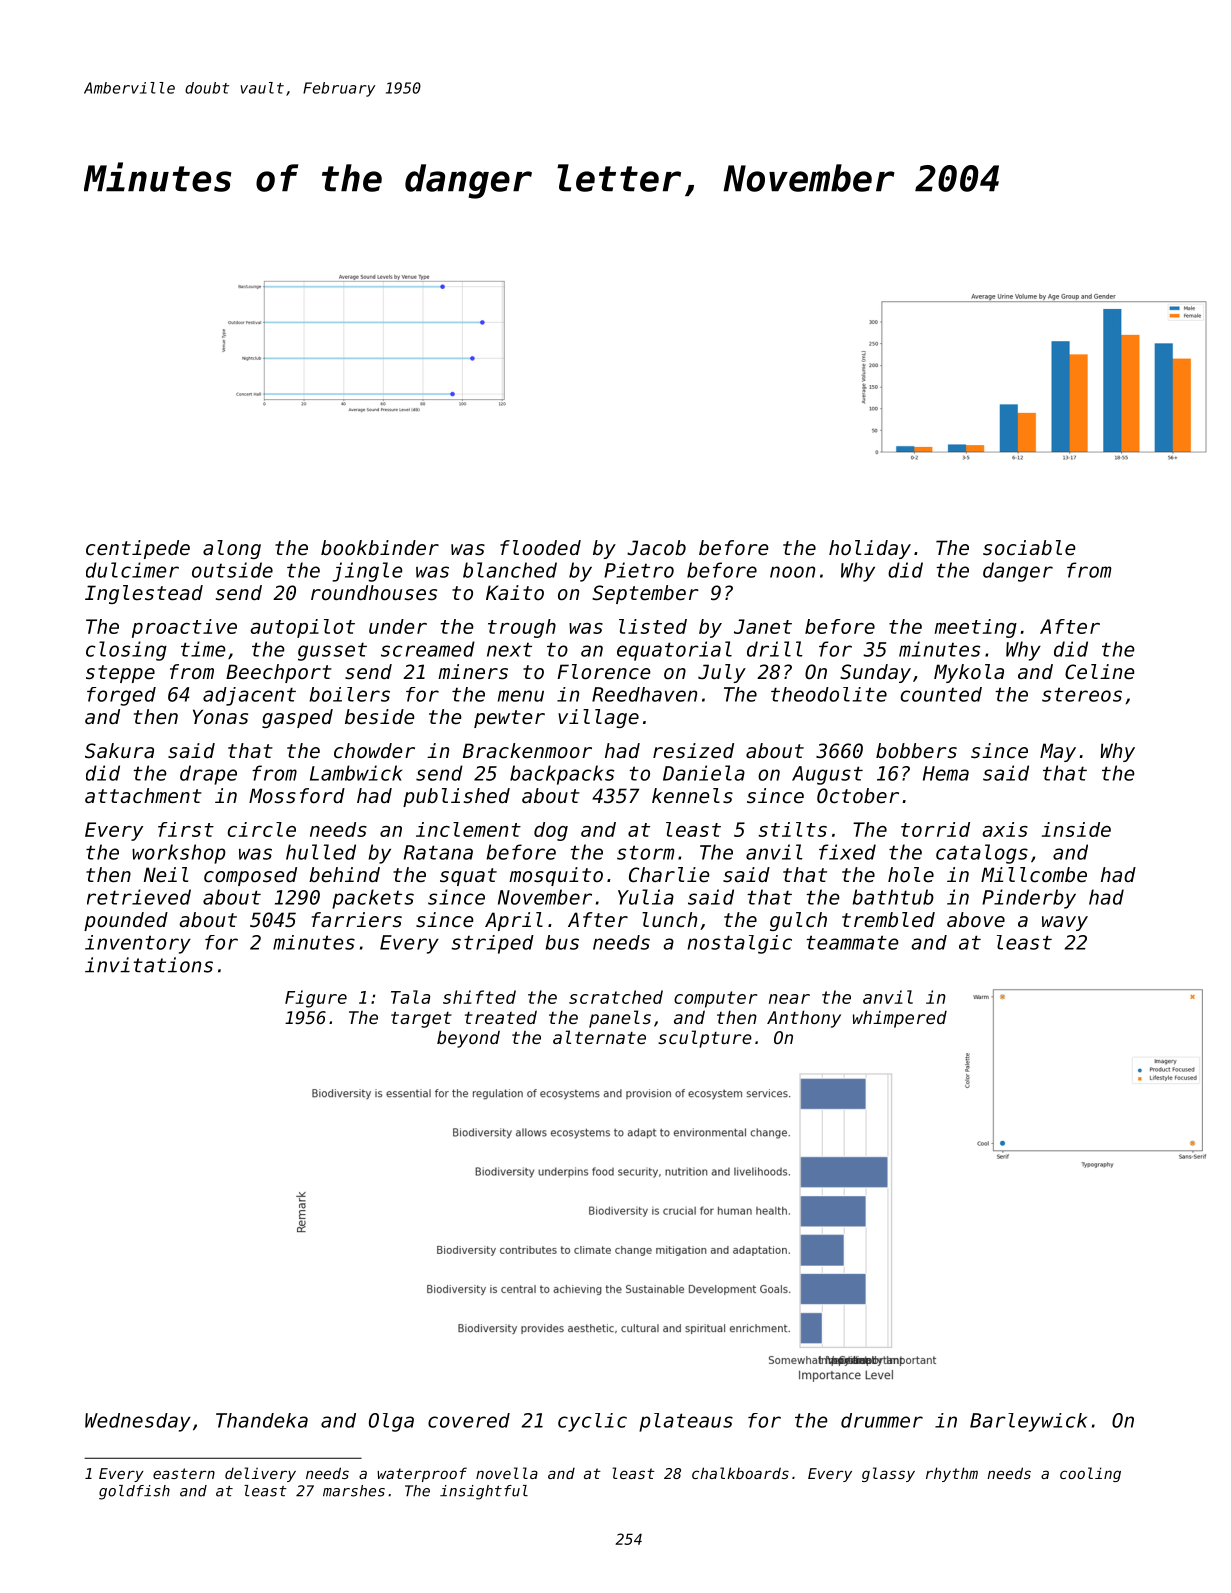 The width and height of the screenshot is (1231, 1593). I want to click on fixed, so click(847, 852).
